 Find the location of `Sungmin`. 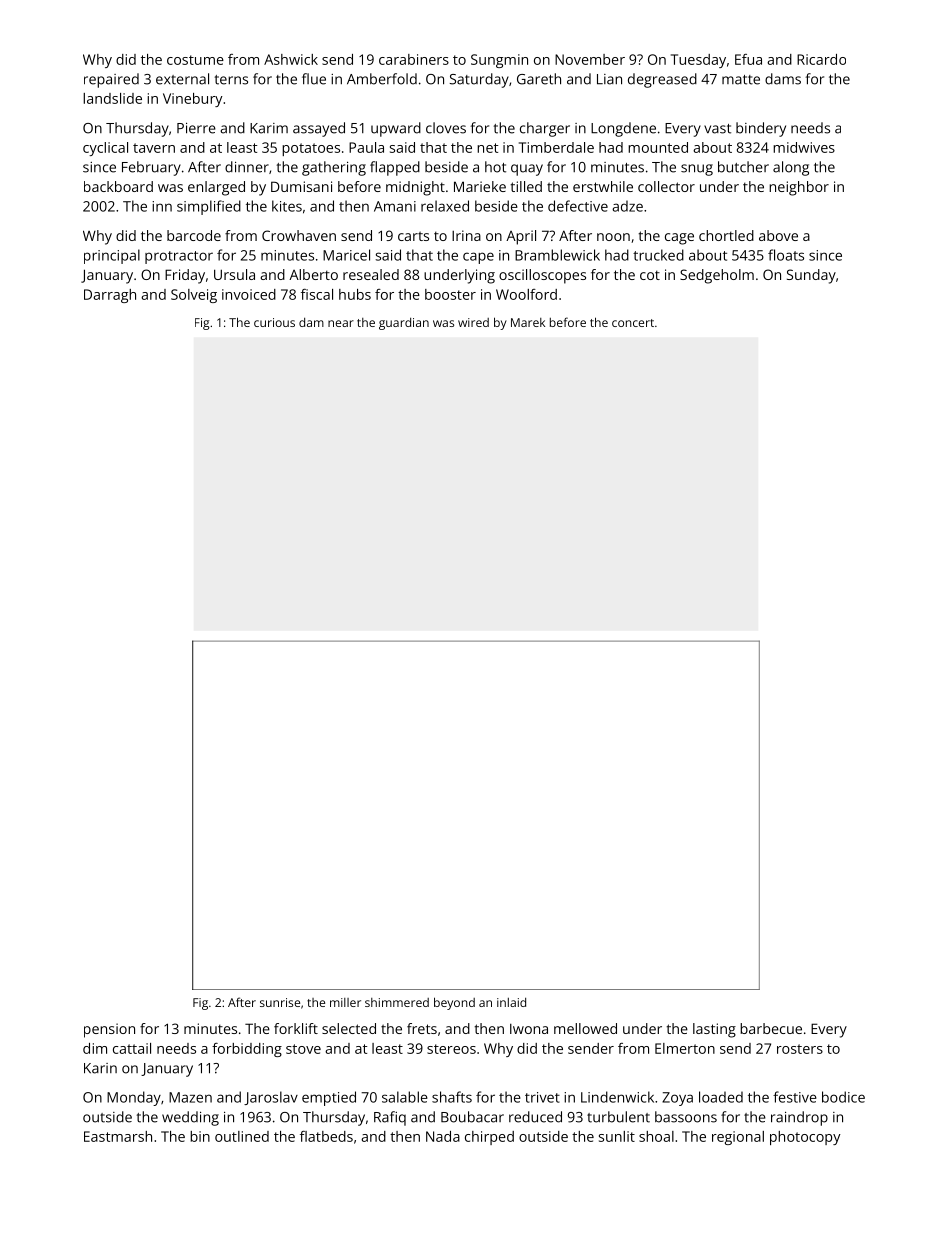

Sungmin is located at coordinates (499, 61).
